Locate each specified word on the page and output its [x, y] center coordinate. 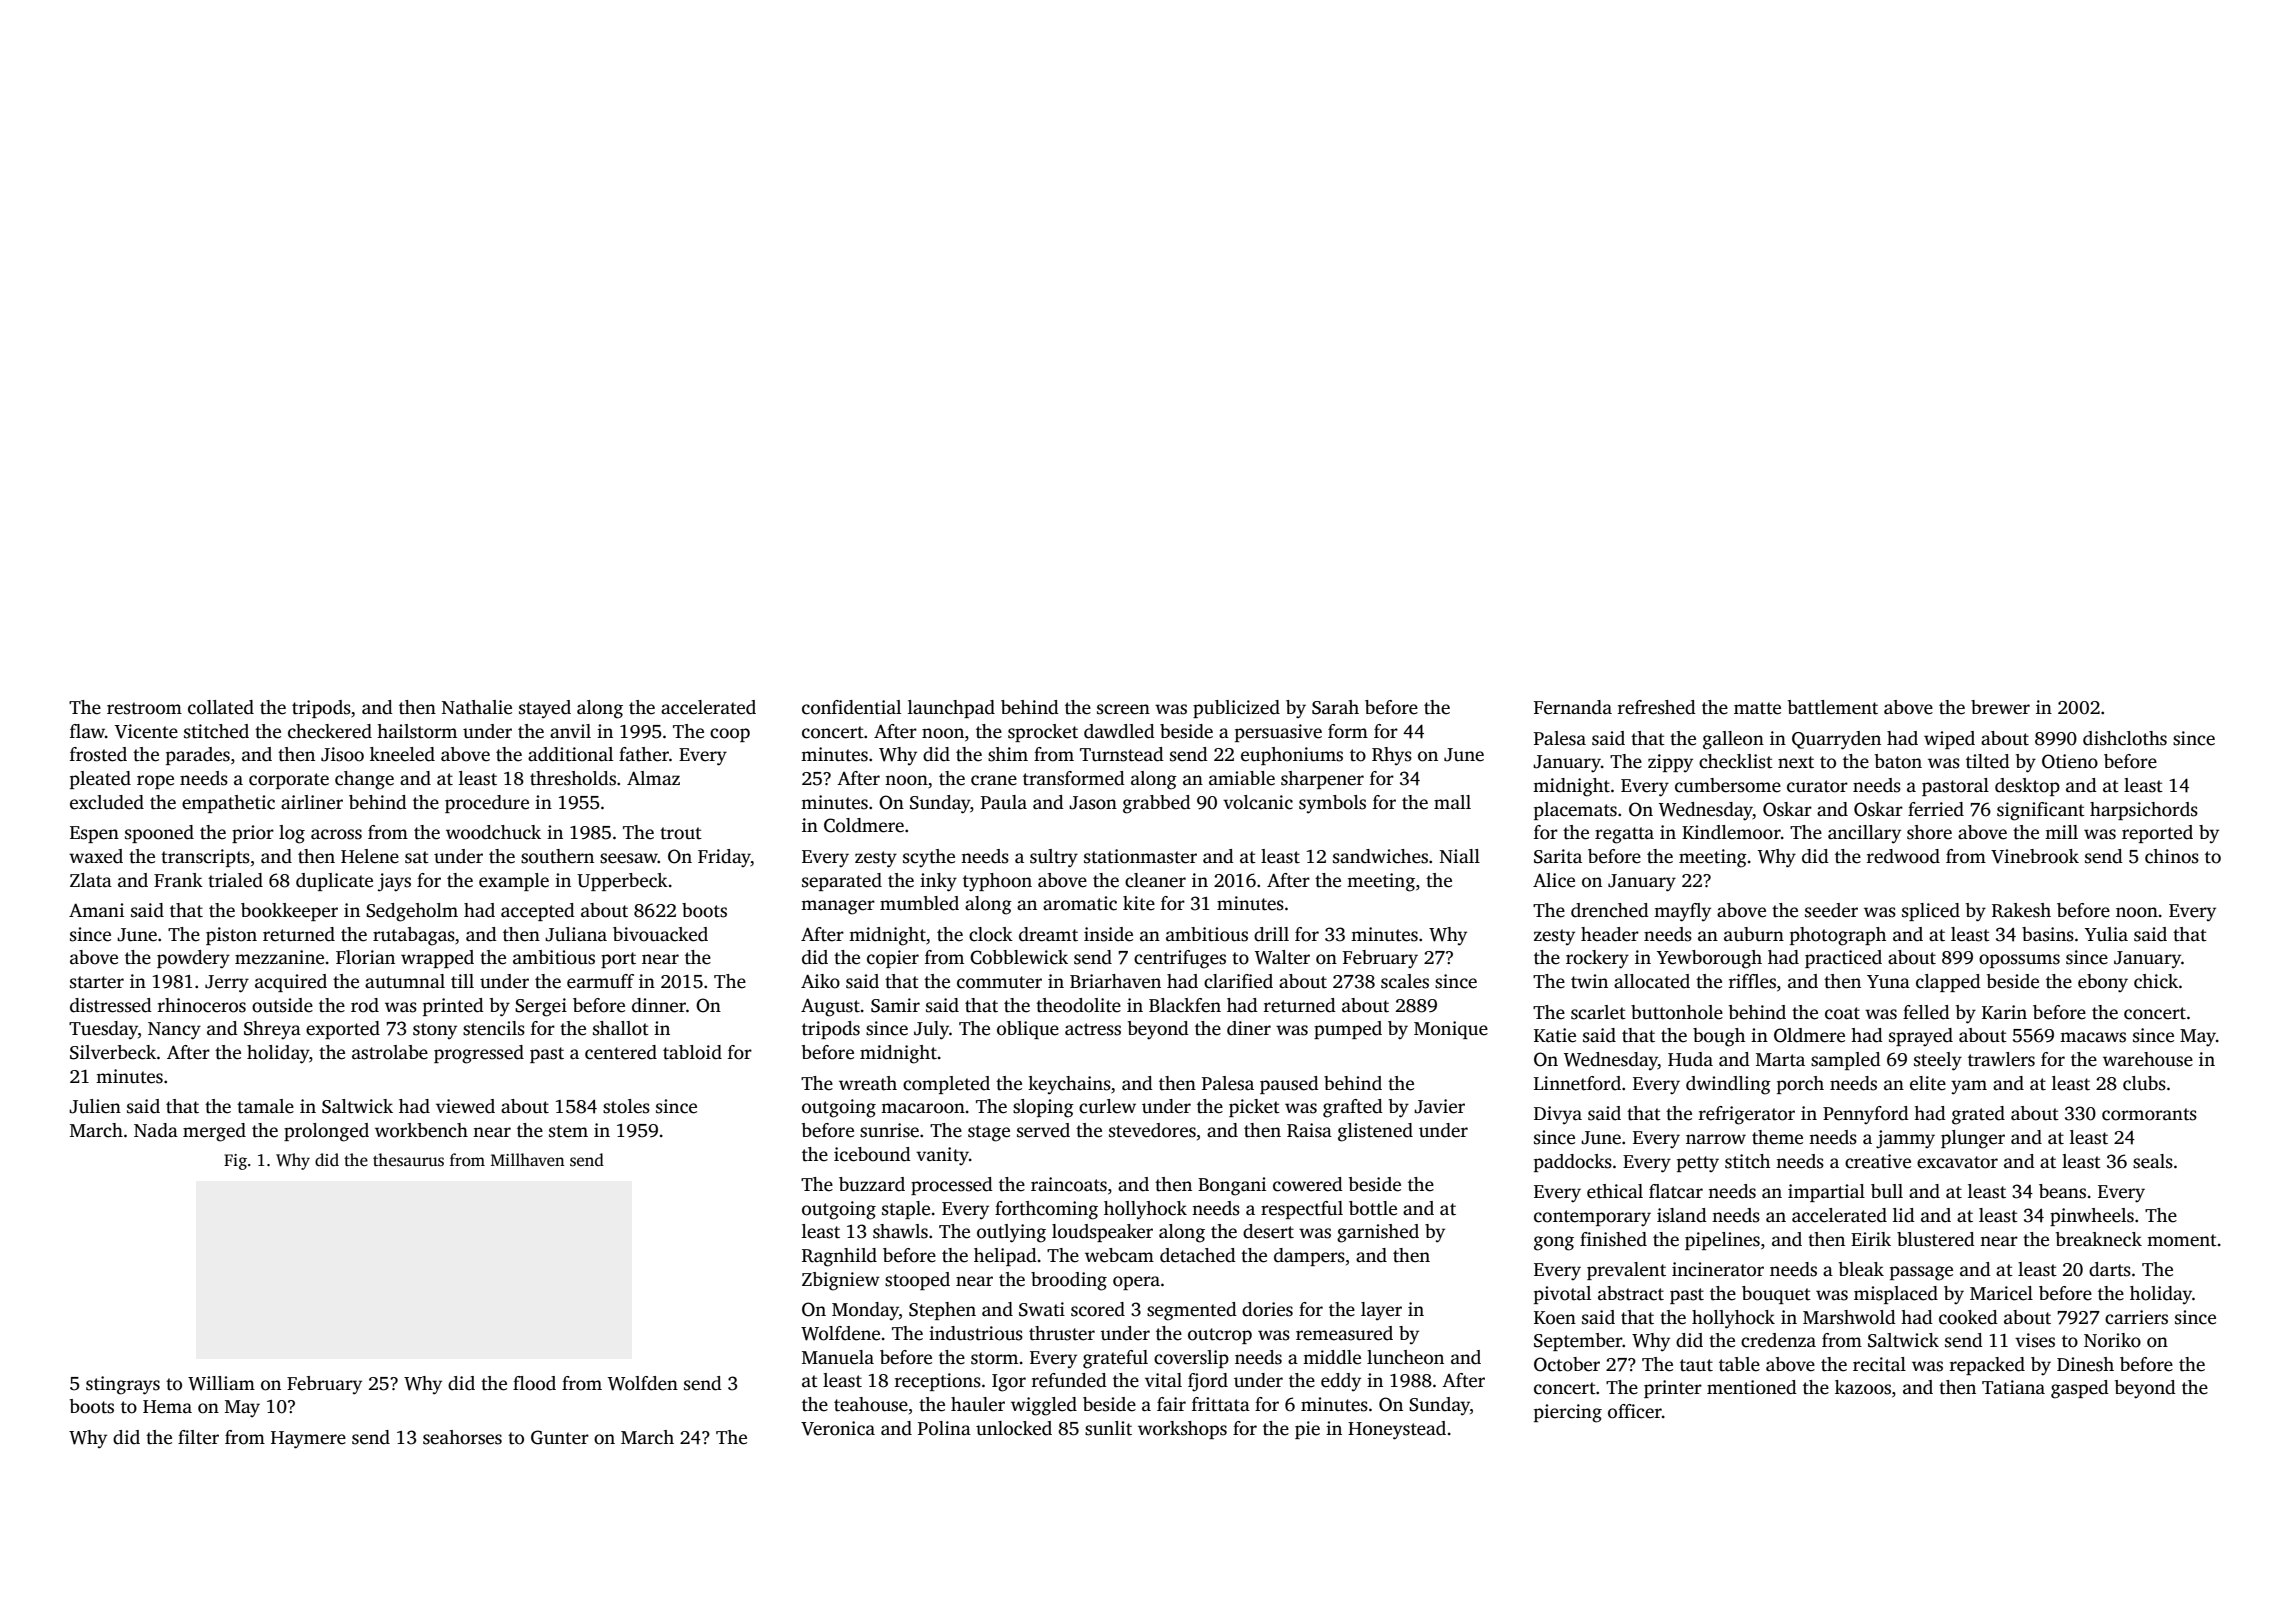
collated [221, 707]
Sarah [1335, 707]
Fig [235, 1162]
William [221, 1383]
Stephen [942, 1311]
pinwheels [2092, 1217]
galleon [1733, 740]
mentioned [1752, 1387]
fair [1171, 1404]
